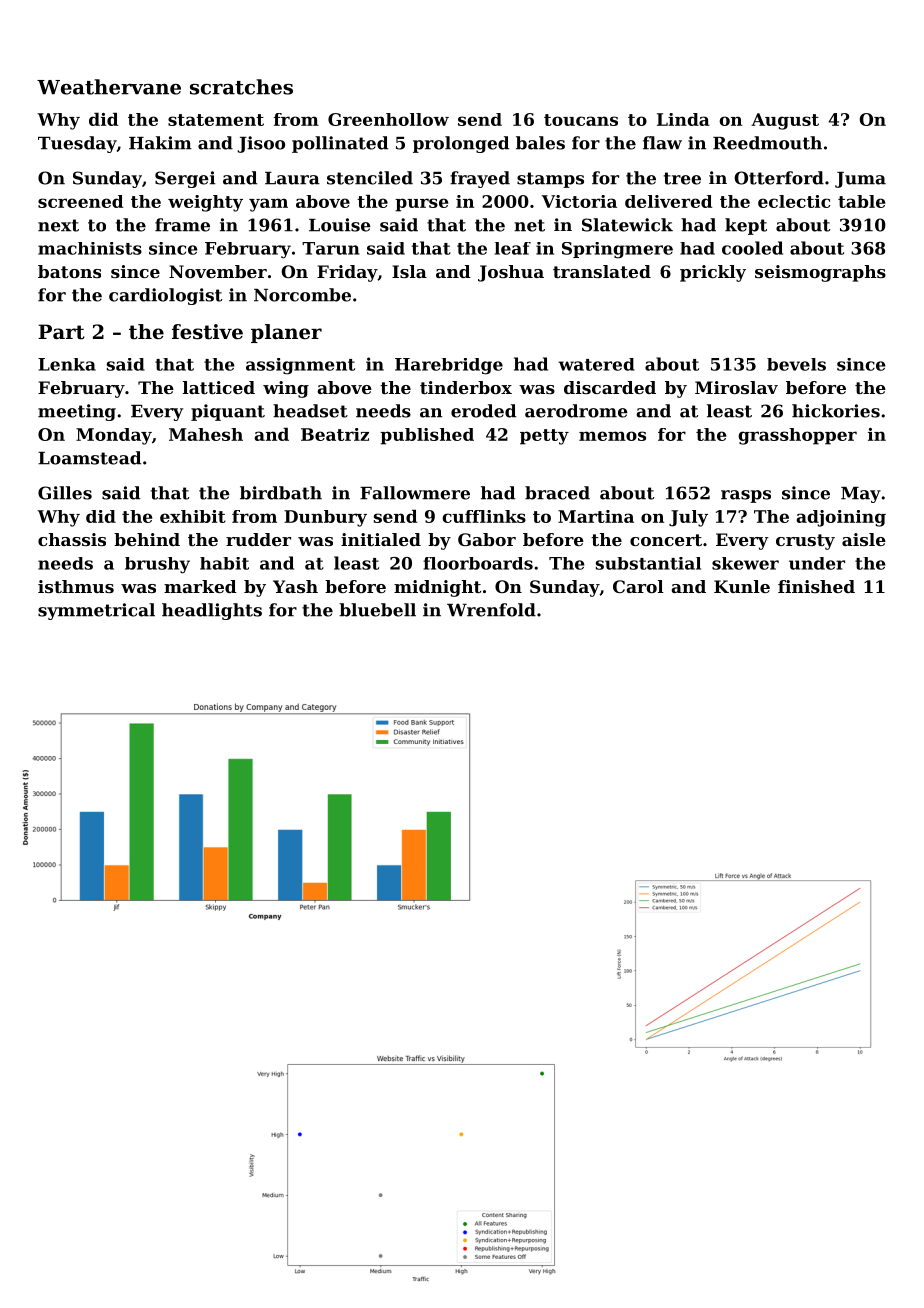  Describe the element at coordinates (65, 493) in the screenshot. I see `Gilles` at that location.
